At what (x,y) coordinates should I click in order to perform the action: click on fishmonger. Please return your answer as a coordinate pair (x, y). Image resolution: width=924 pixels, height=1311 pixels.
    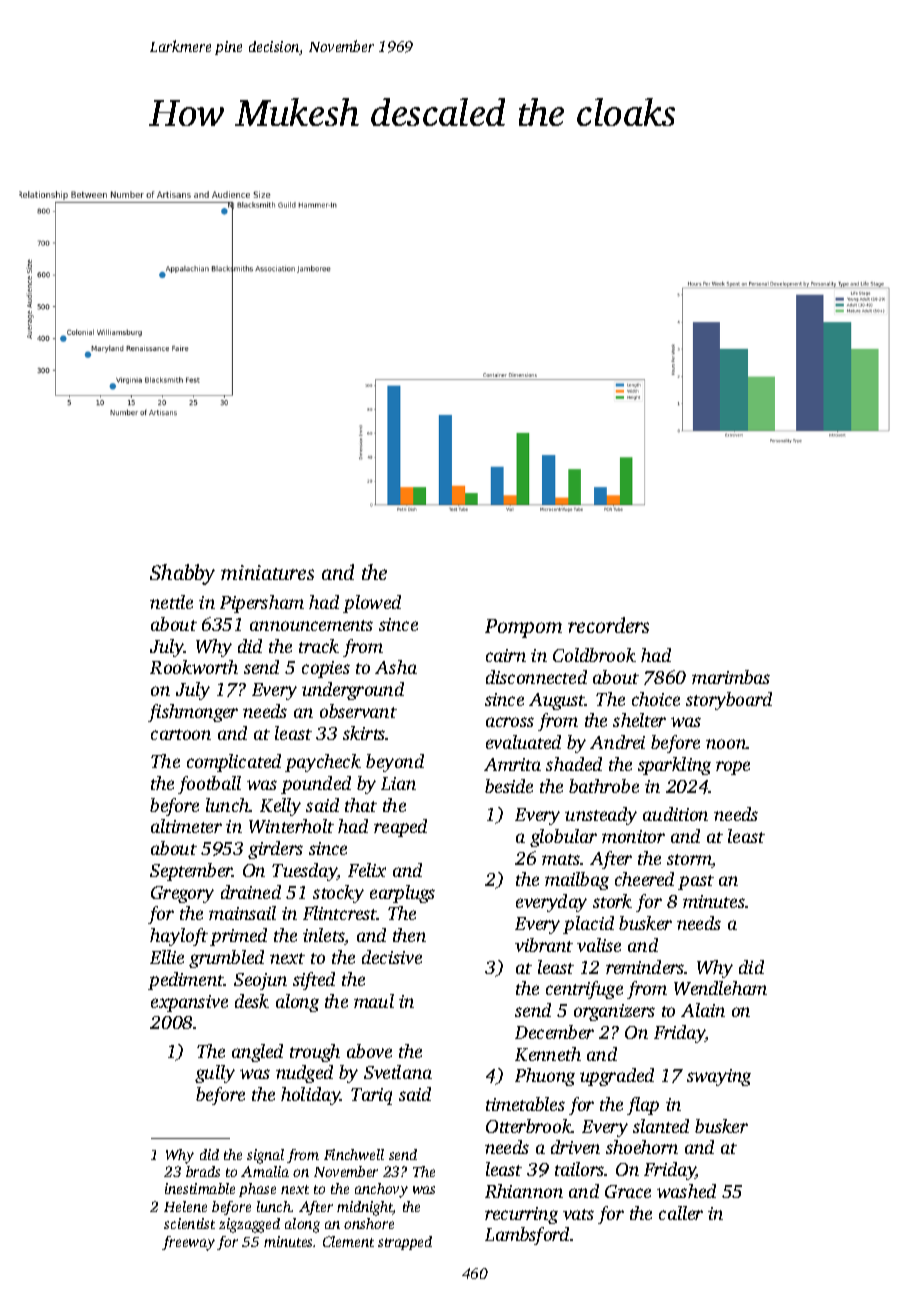
    Looking at the image, I should click on (193, 713).
